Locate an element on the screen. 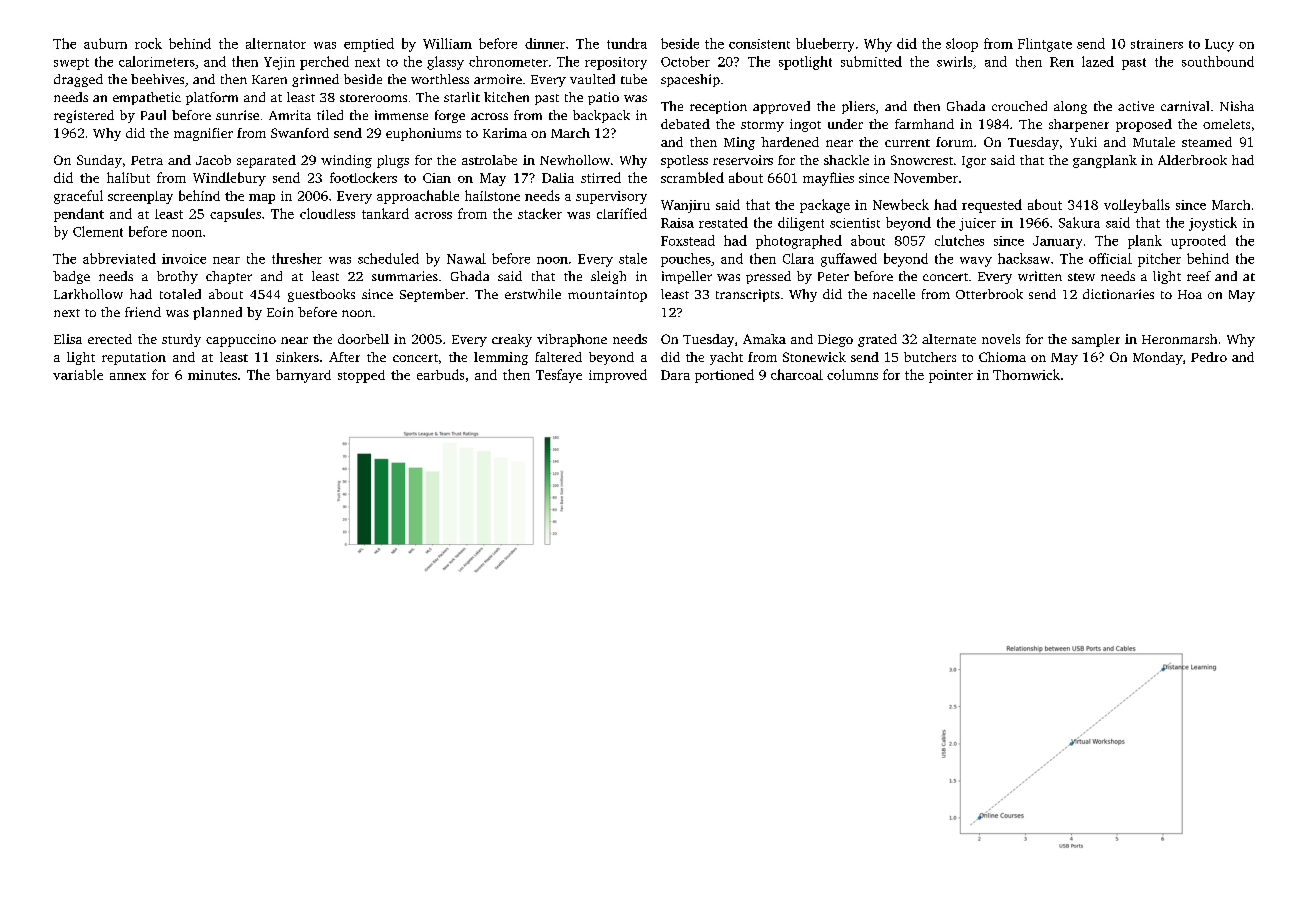 This screenshot has width=1308, height=924. Foxstead is located at coordinates (688, 240).
